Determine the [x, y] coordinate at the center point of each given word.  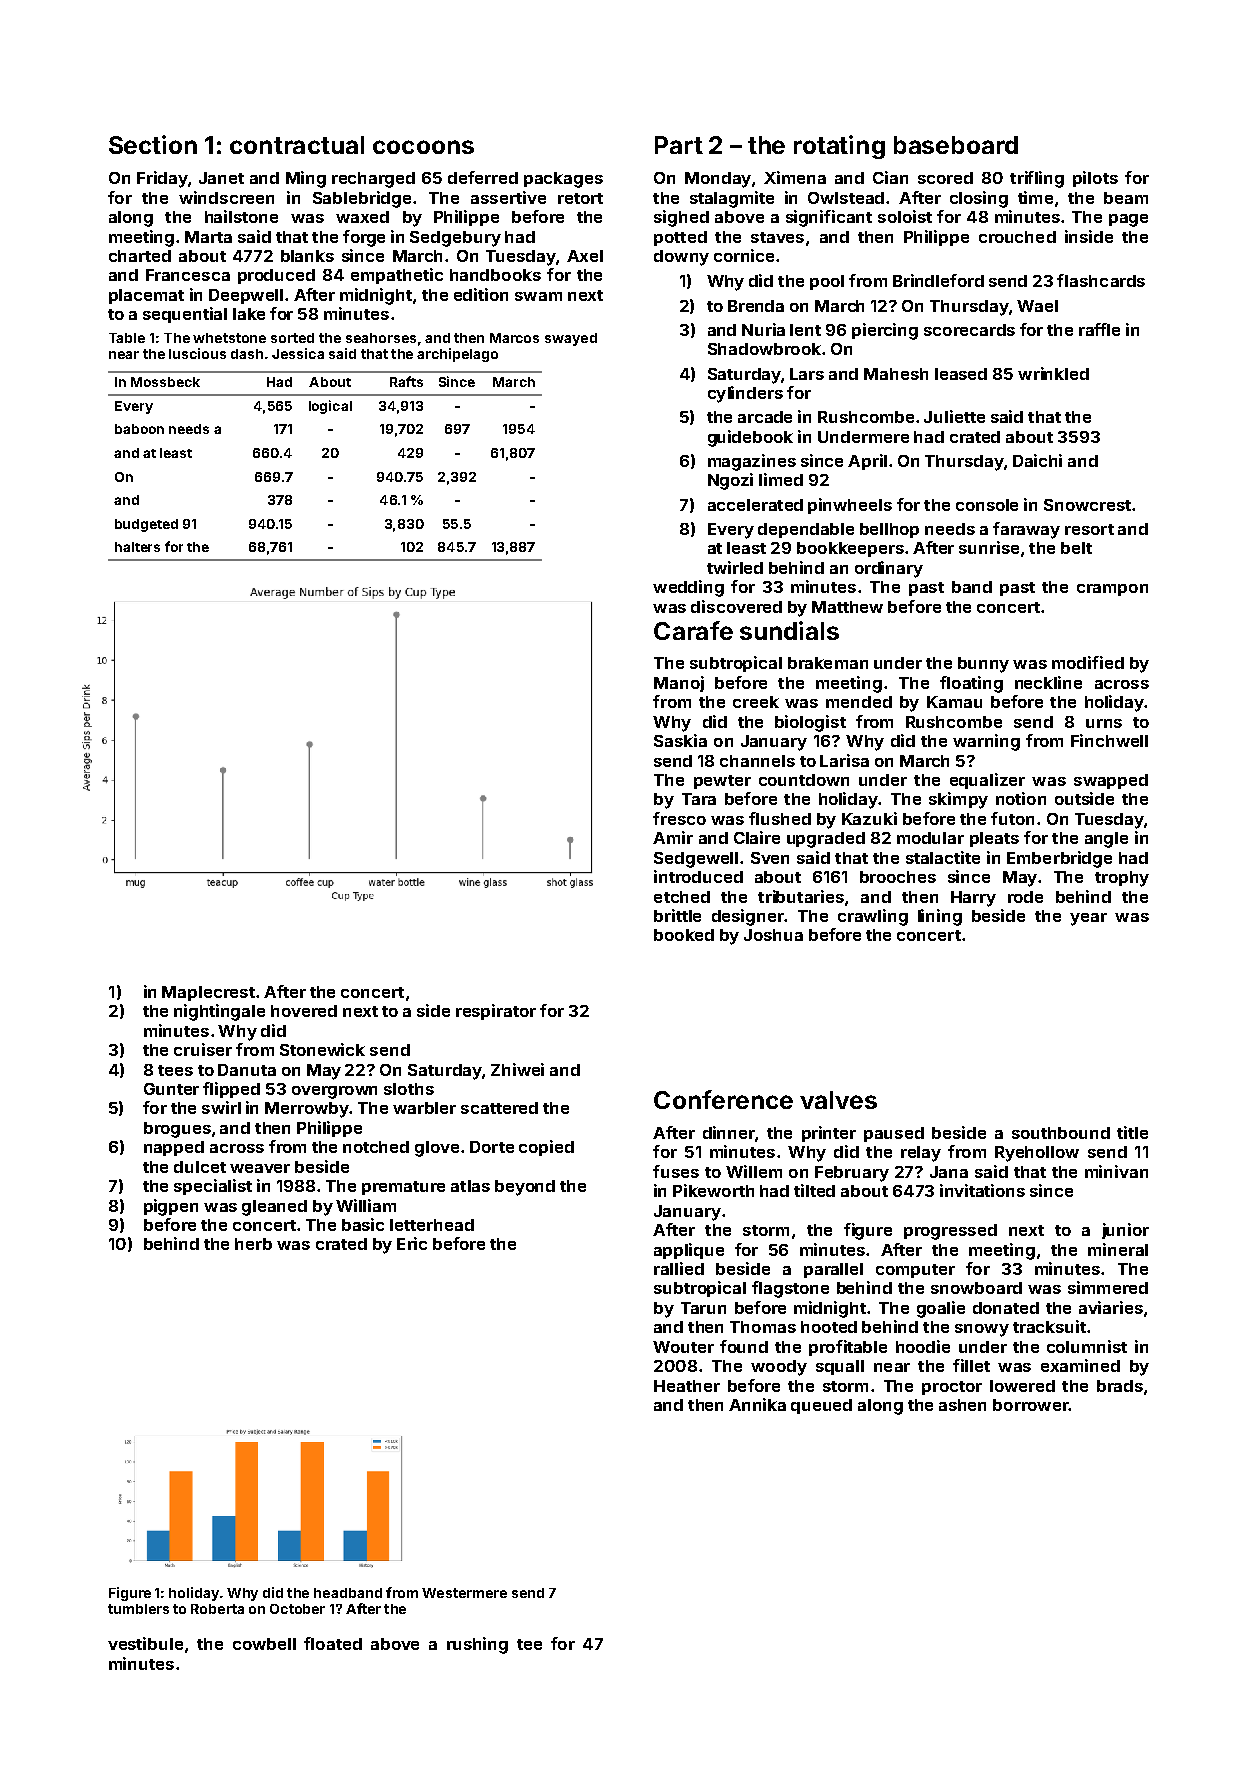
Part [679, 145]
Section [153, 144]
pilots [1095, 179]
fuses [676, 1171]
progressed [950, 1232]
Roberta [217, 1609]
